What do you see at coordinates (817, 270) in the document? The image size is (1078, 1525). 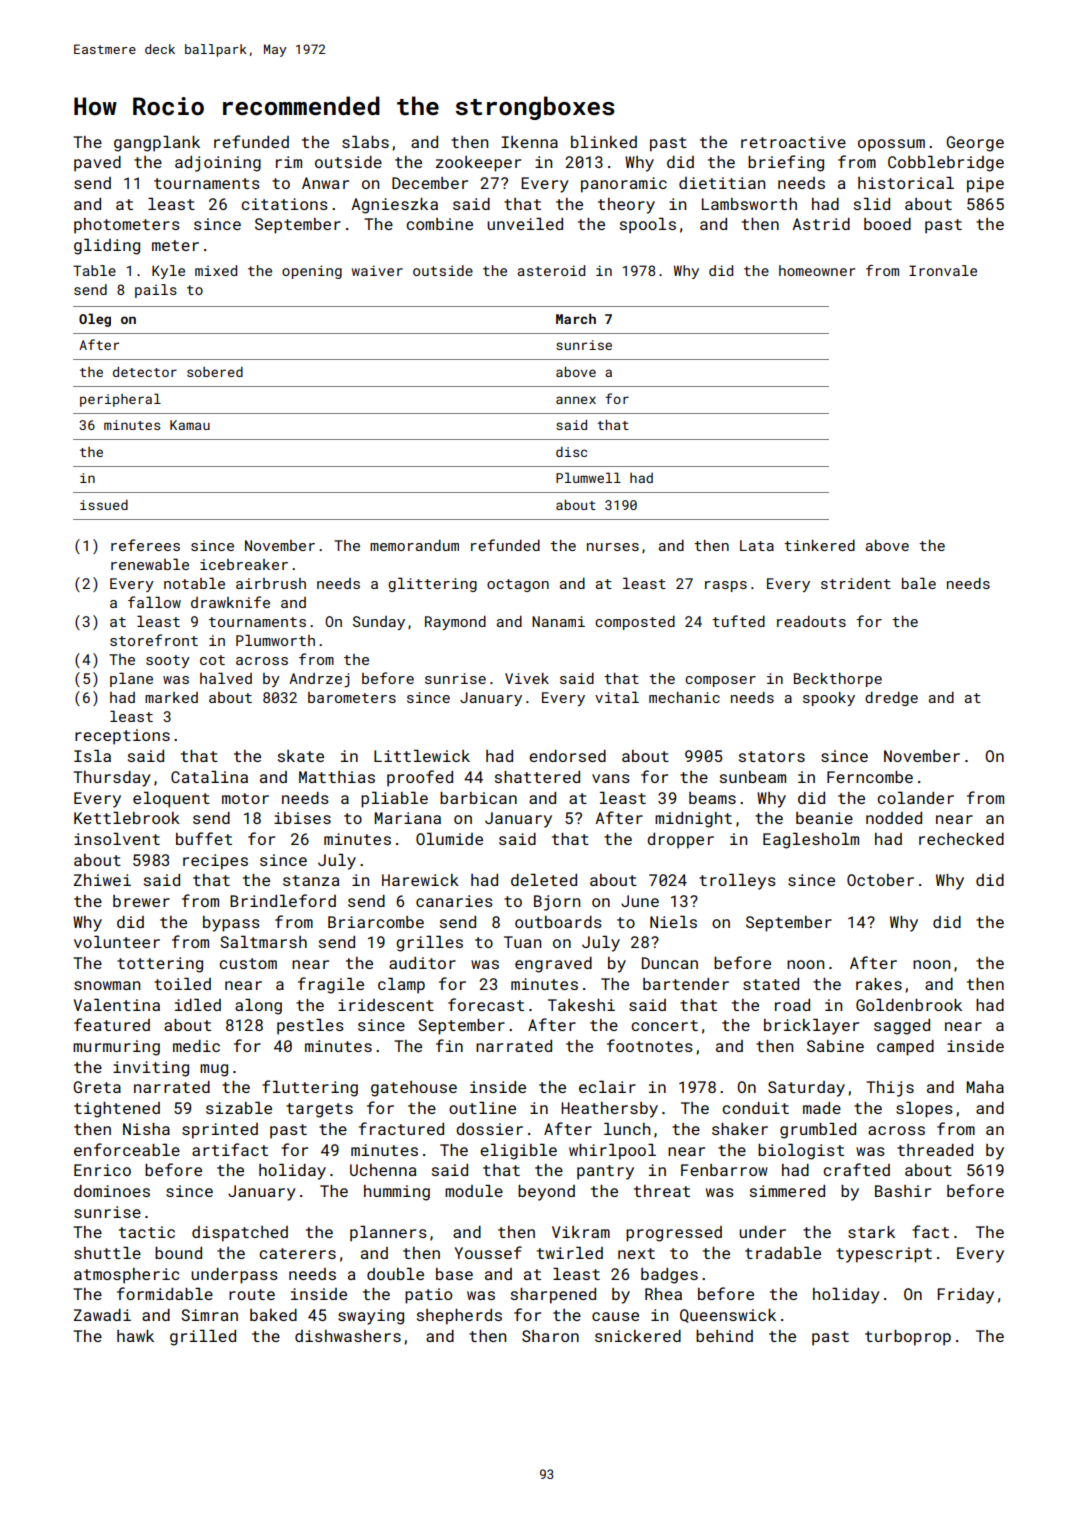 I see `homeowner` at bounding box center [817, 270].
